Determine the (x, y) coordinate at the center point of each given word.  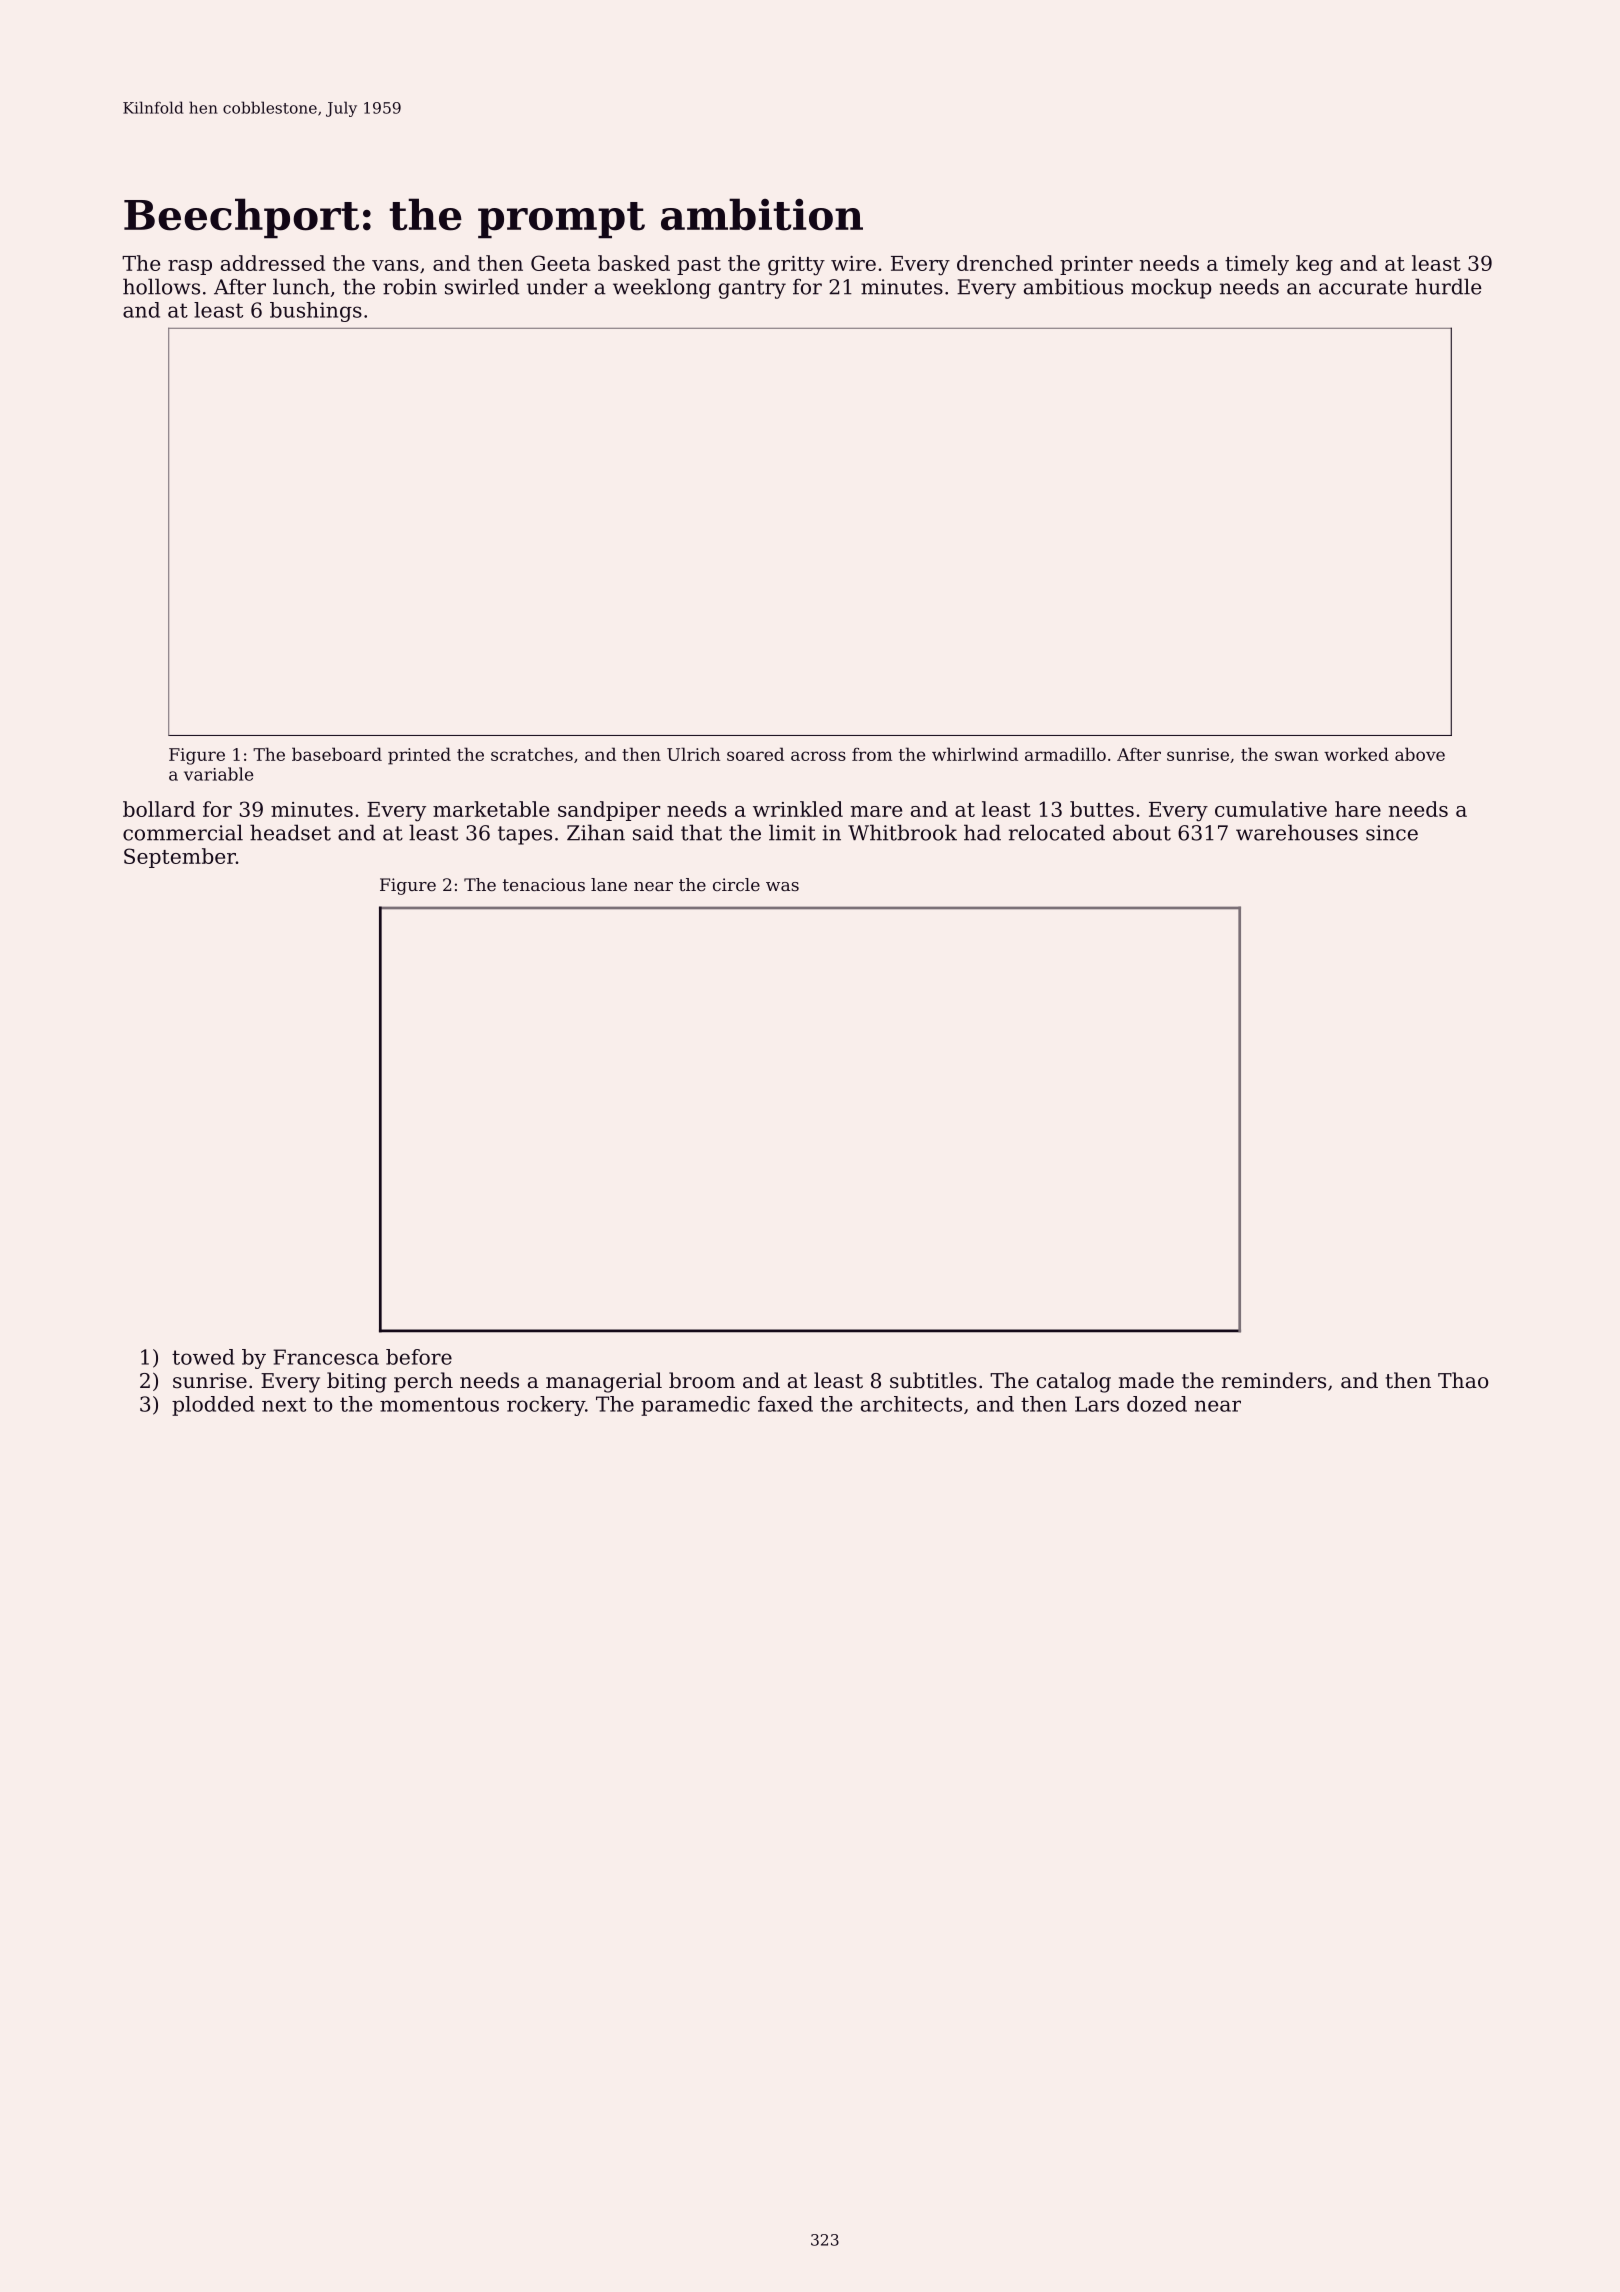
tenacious (544, 884)
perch (423, 1382)
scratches (532, 754)
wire (853, 263)
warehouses (1297, 832)
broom (702, 1380)
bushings (316, 312)
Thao (1463, 1380)
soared (755, 754)
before (419, 1357)
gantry (752, 289)
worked (1356, 754)
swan (1296, 756)
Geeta (561, 263)
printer (1096, 265)
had (982, 832)
